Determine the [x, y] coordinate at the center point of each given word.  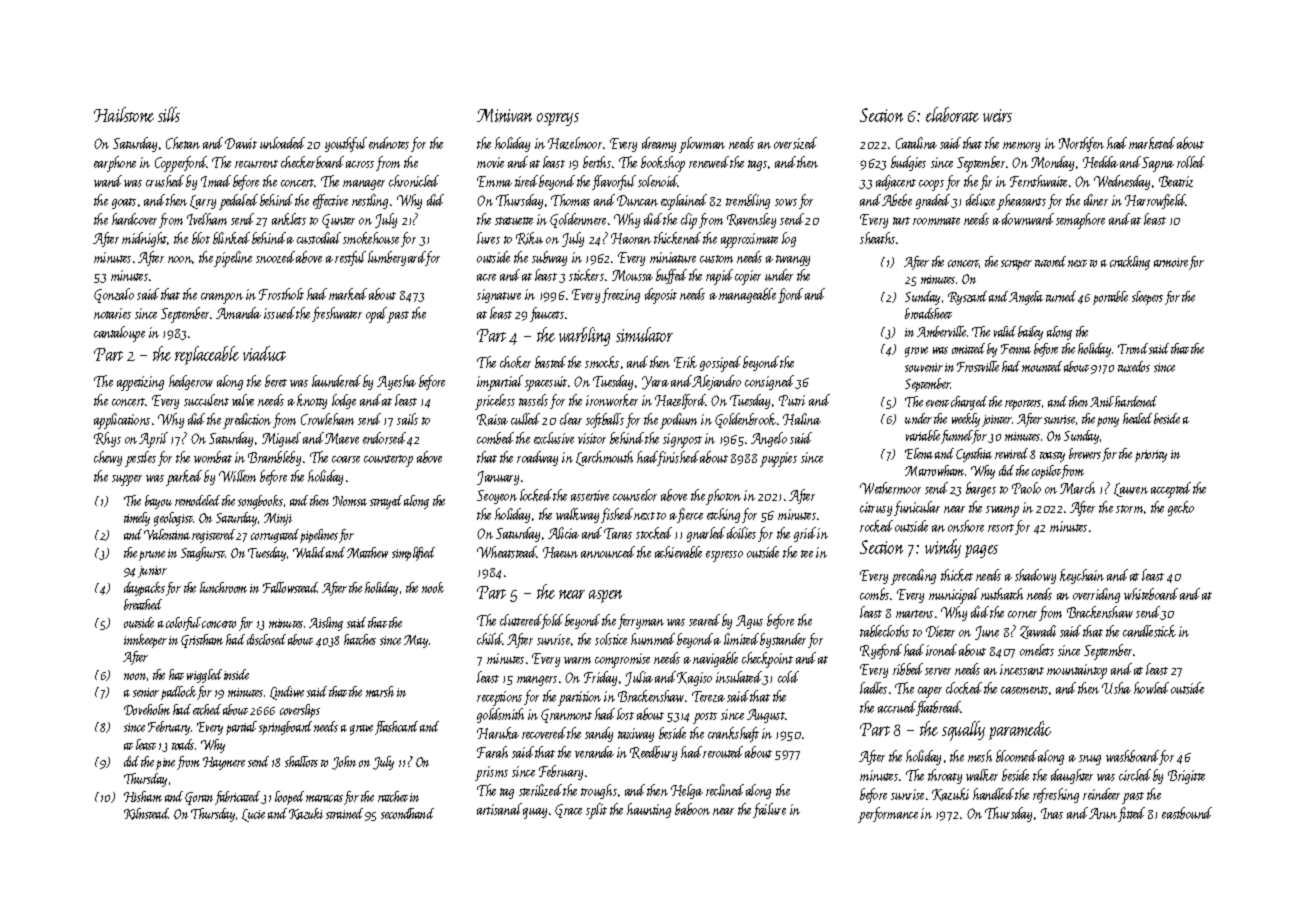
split [596, 811]
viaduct [264, 353]
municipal [954, 596]
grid [805, 534]
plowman [702, 145]
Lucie [253, 815]
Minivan [504, 115]
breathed [143, 604]
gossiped [720, 364]
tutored [1050, 261]
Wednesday [1122, 182]
